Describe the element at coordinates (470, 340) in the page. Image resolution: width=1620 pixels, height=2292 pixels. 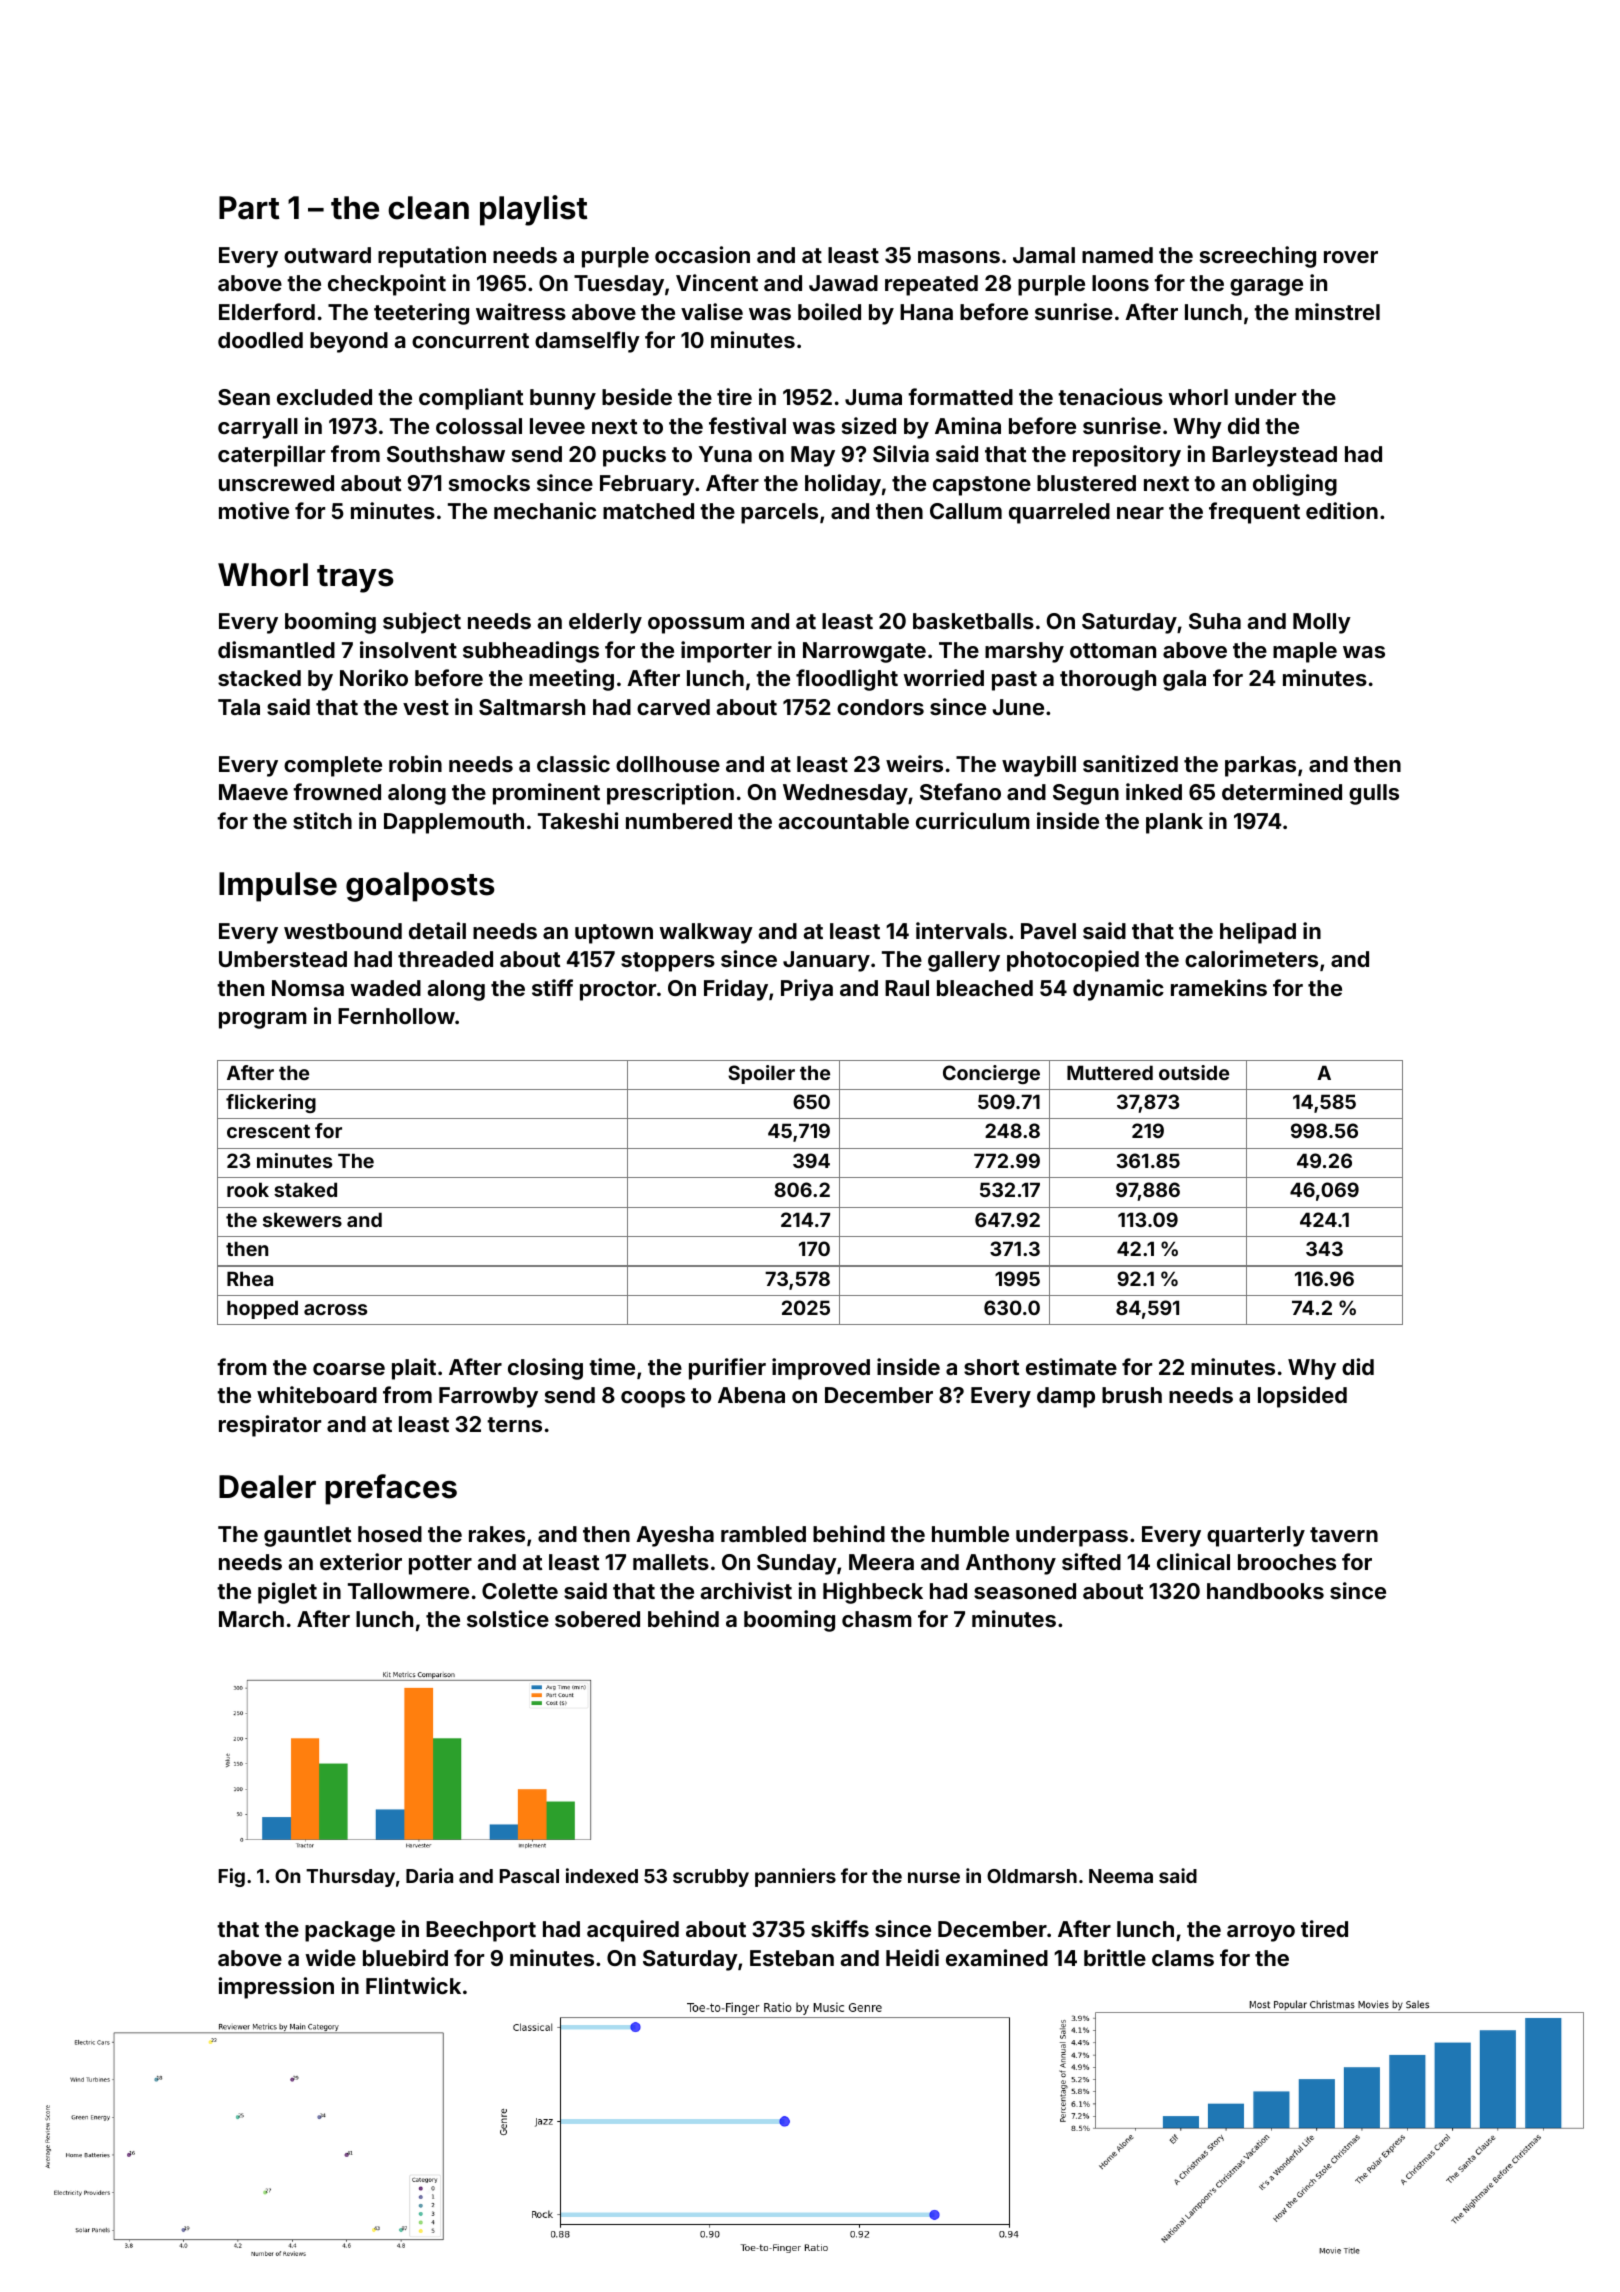
I see `concurrent` at that location.
